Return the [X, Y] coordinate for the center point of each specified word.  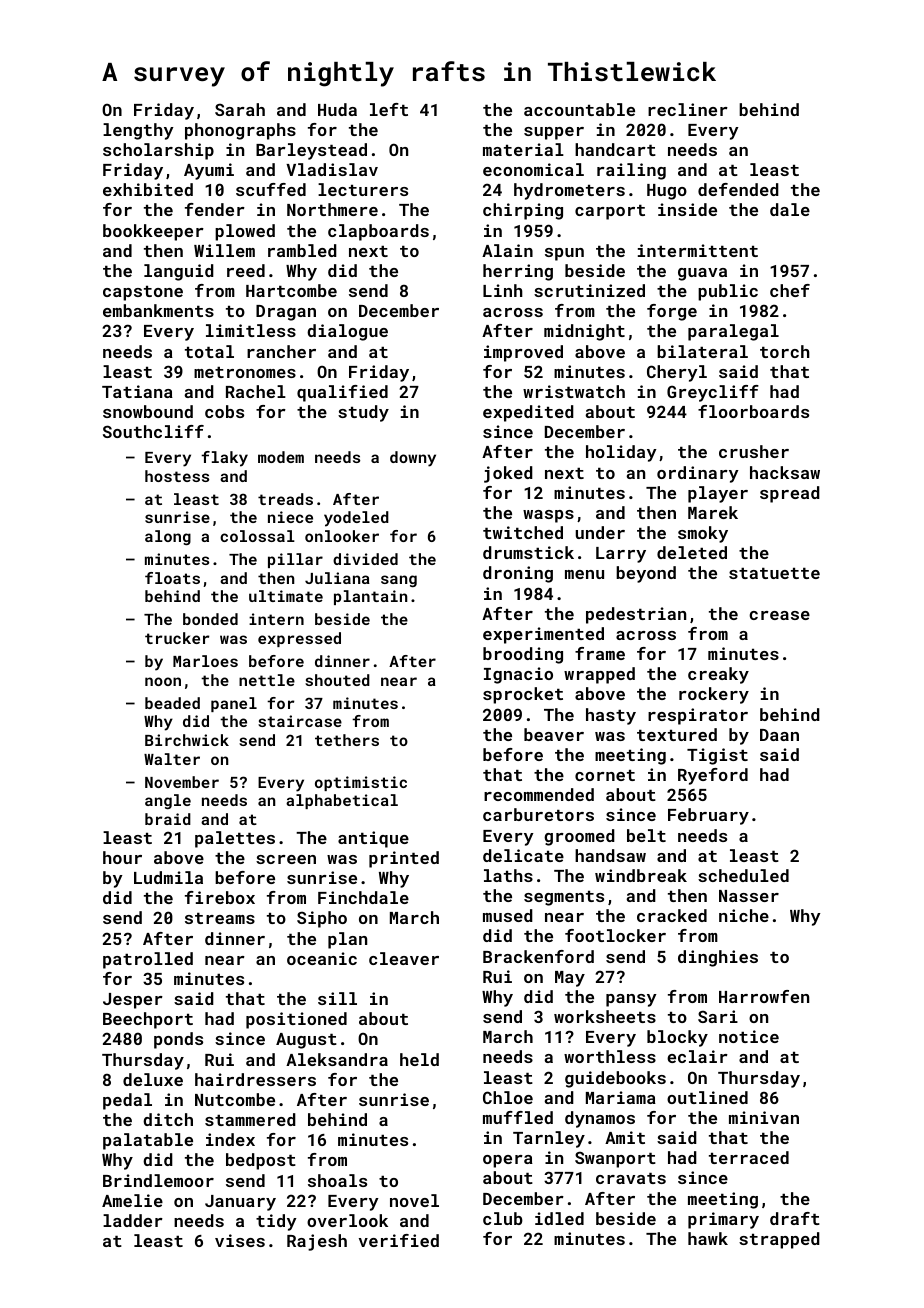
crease [779, 615]
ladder [133, 1220]
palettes [235, 839]
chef [790, 290]
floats [172, 578]
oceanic [322, 958]
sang [399, 581]
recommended [539, 794]
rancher [281, 351]
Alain [507, 250]
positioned [296, 1020]
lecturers [363, 189]
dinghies [718, 958]
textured [677, 734]
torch [785, 351]
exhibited [148, 189]
